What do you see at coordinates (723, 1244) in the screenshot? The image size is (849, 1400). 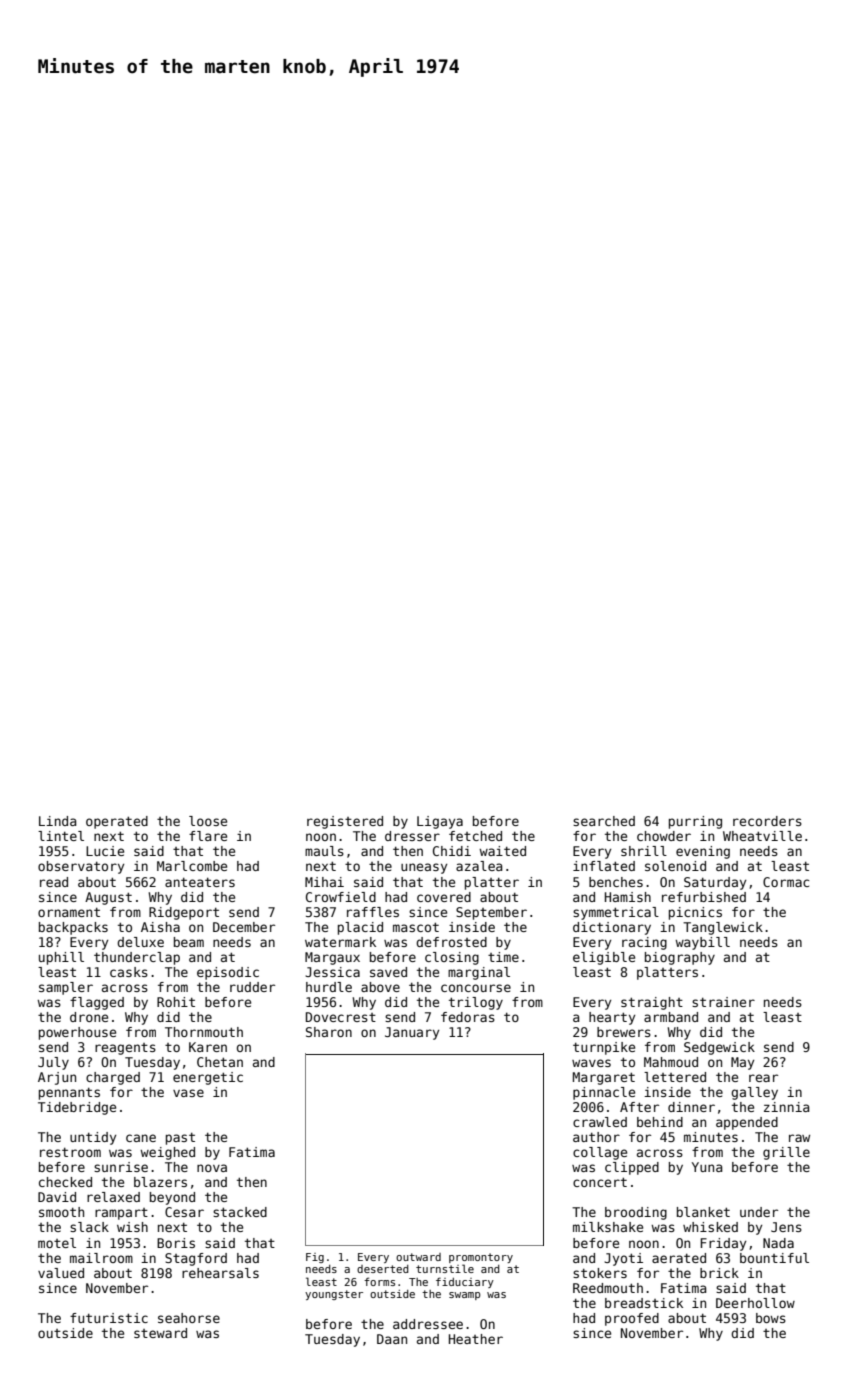 I see `Friday` at bounding box center [723, 1244].
